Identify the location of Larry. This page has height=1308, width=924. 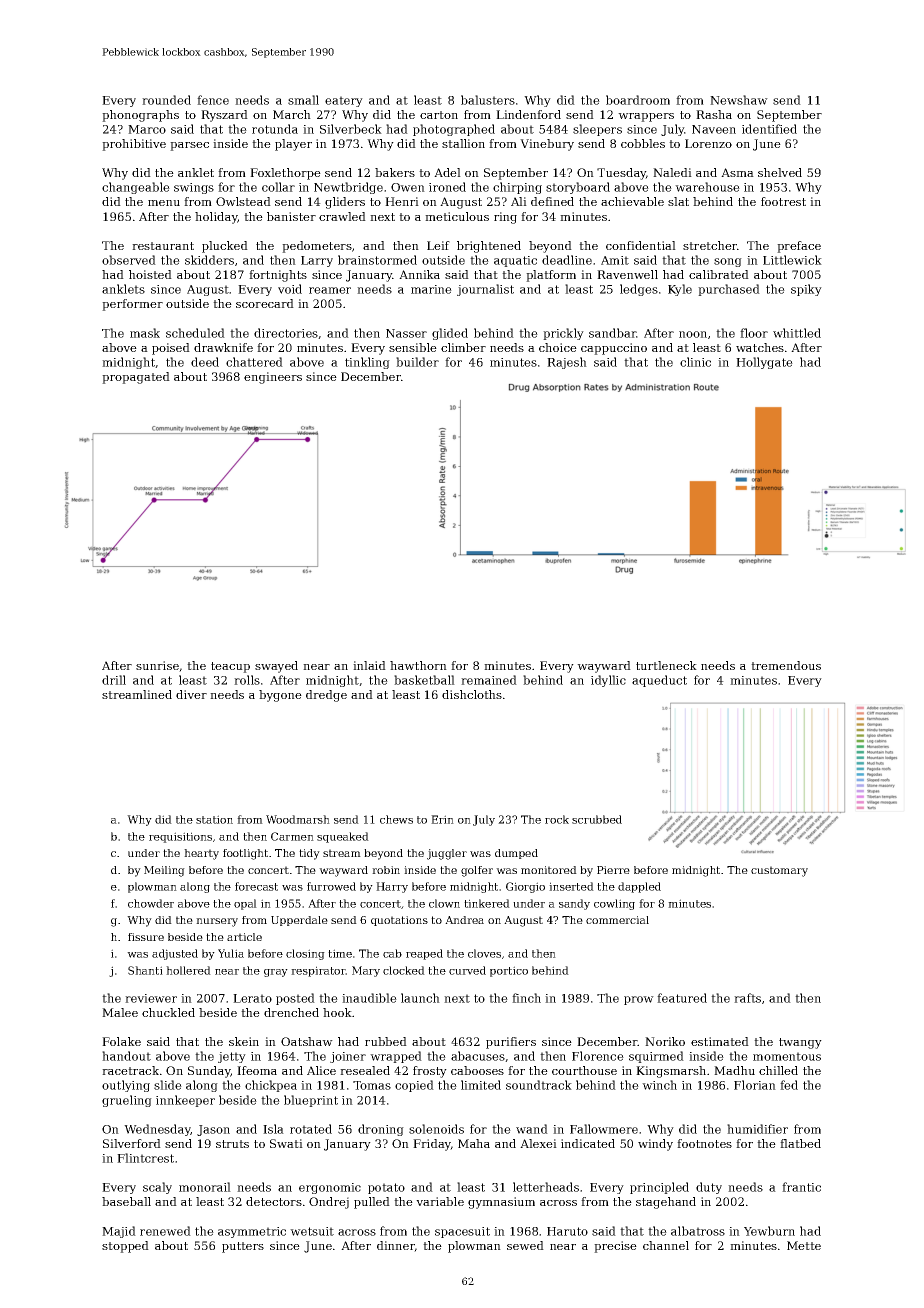
(317, 261).
